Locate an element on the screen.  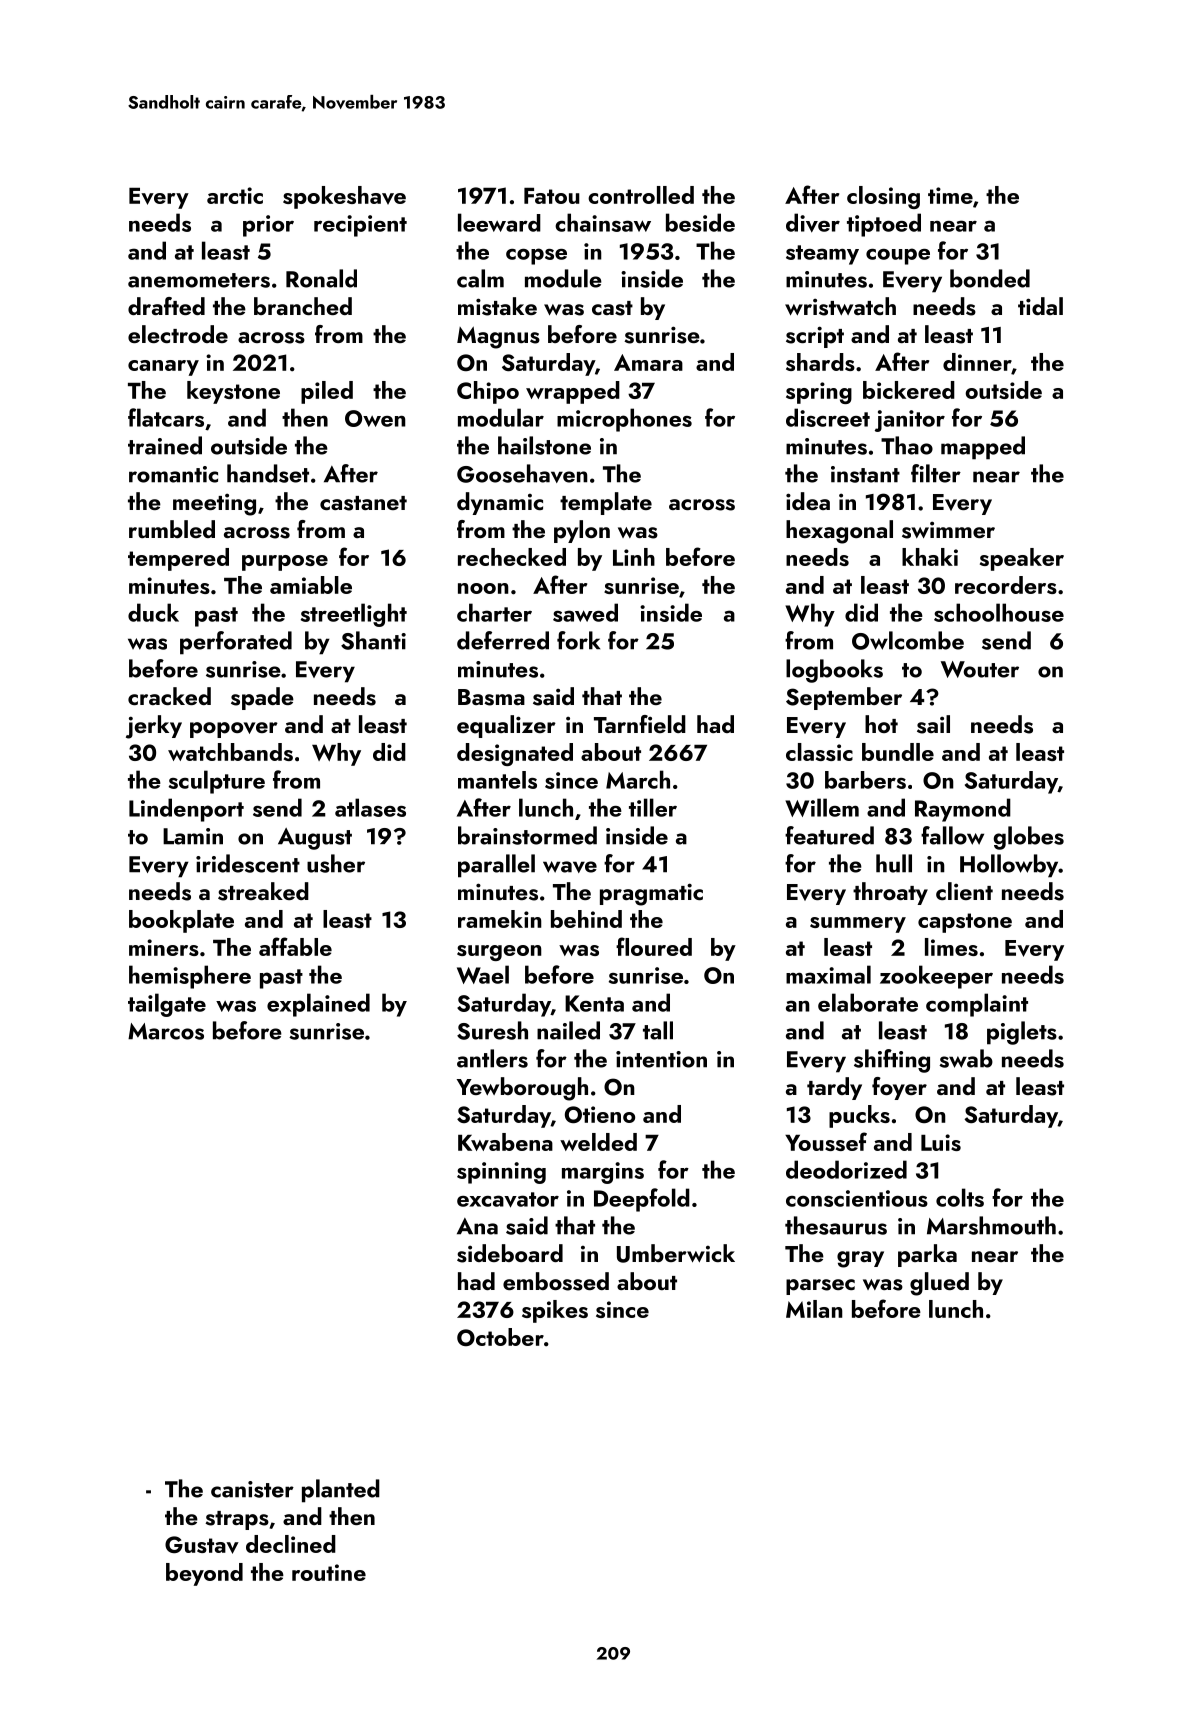
Milan is located at coordinates (814, 1309).
